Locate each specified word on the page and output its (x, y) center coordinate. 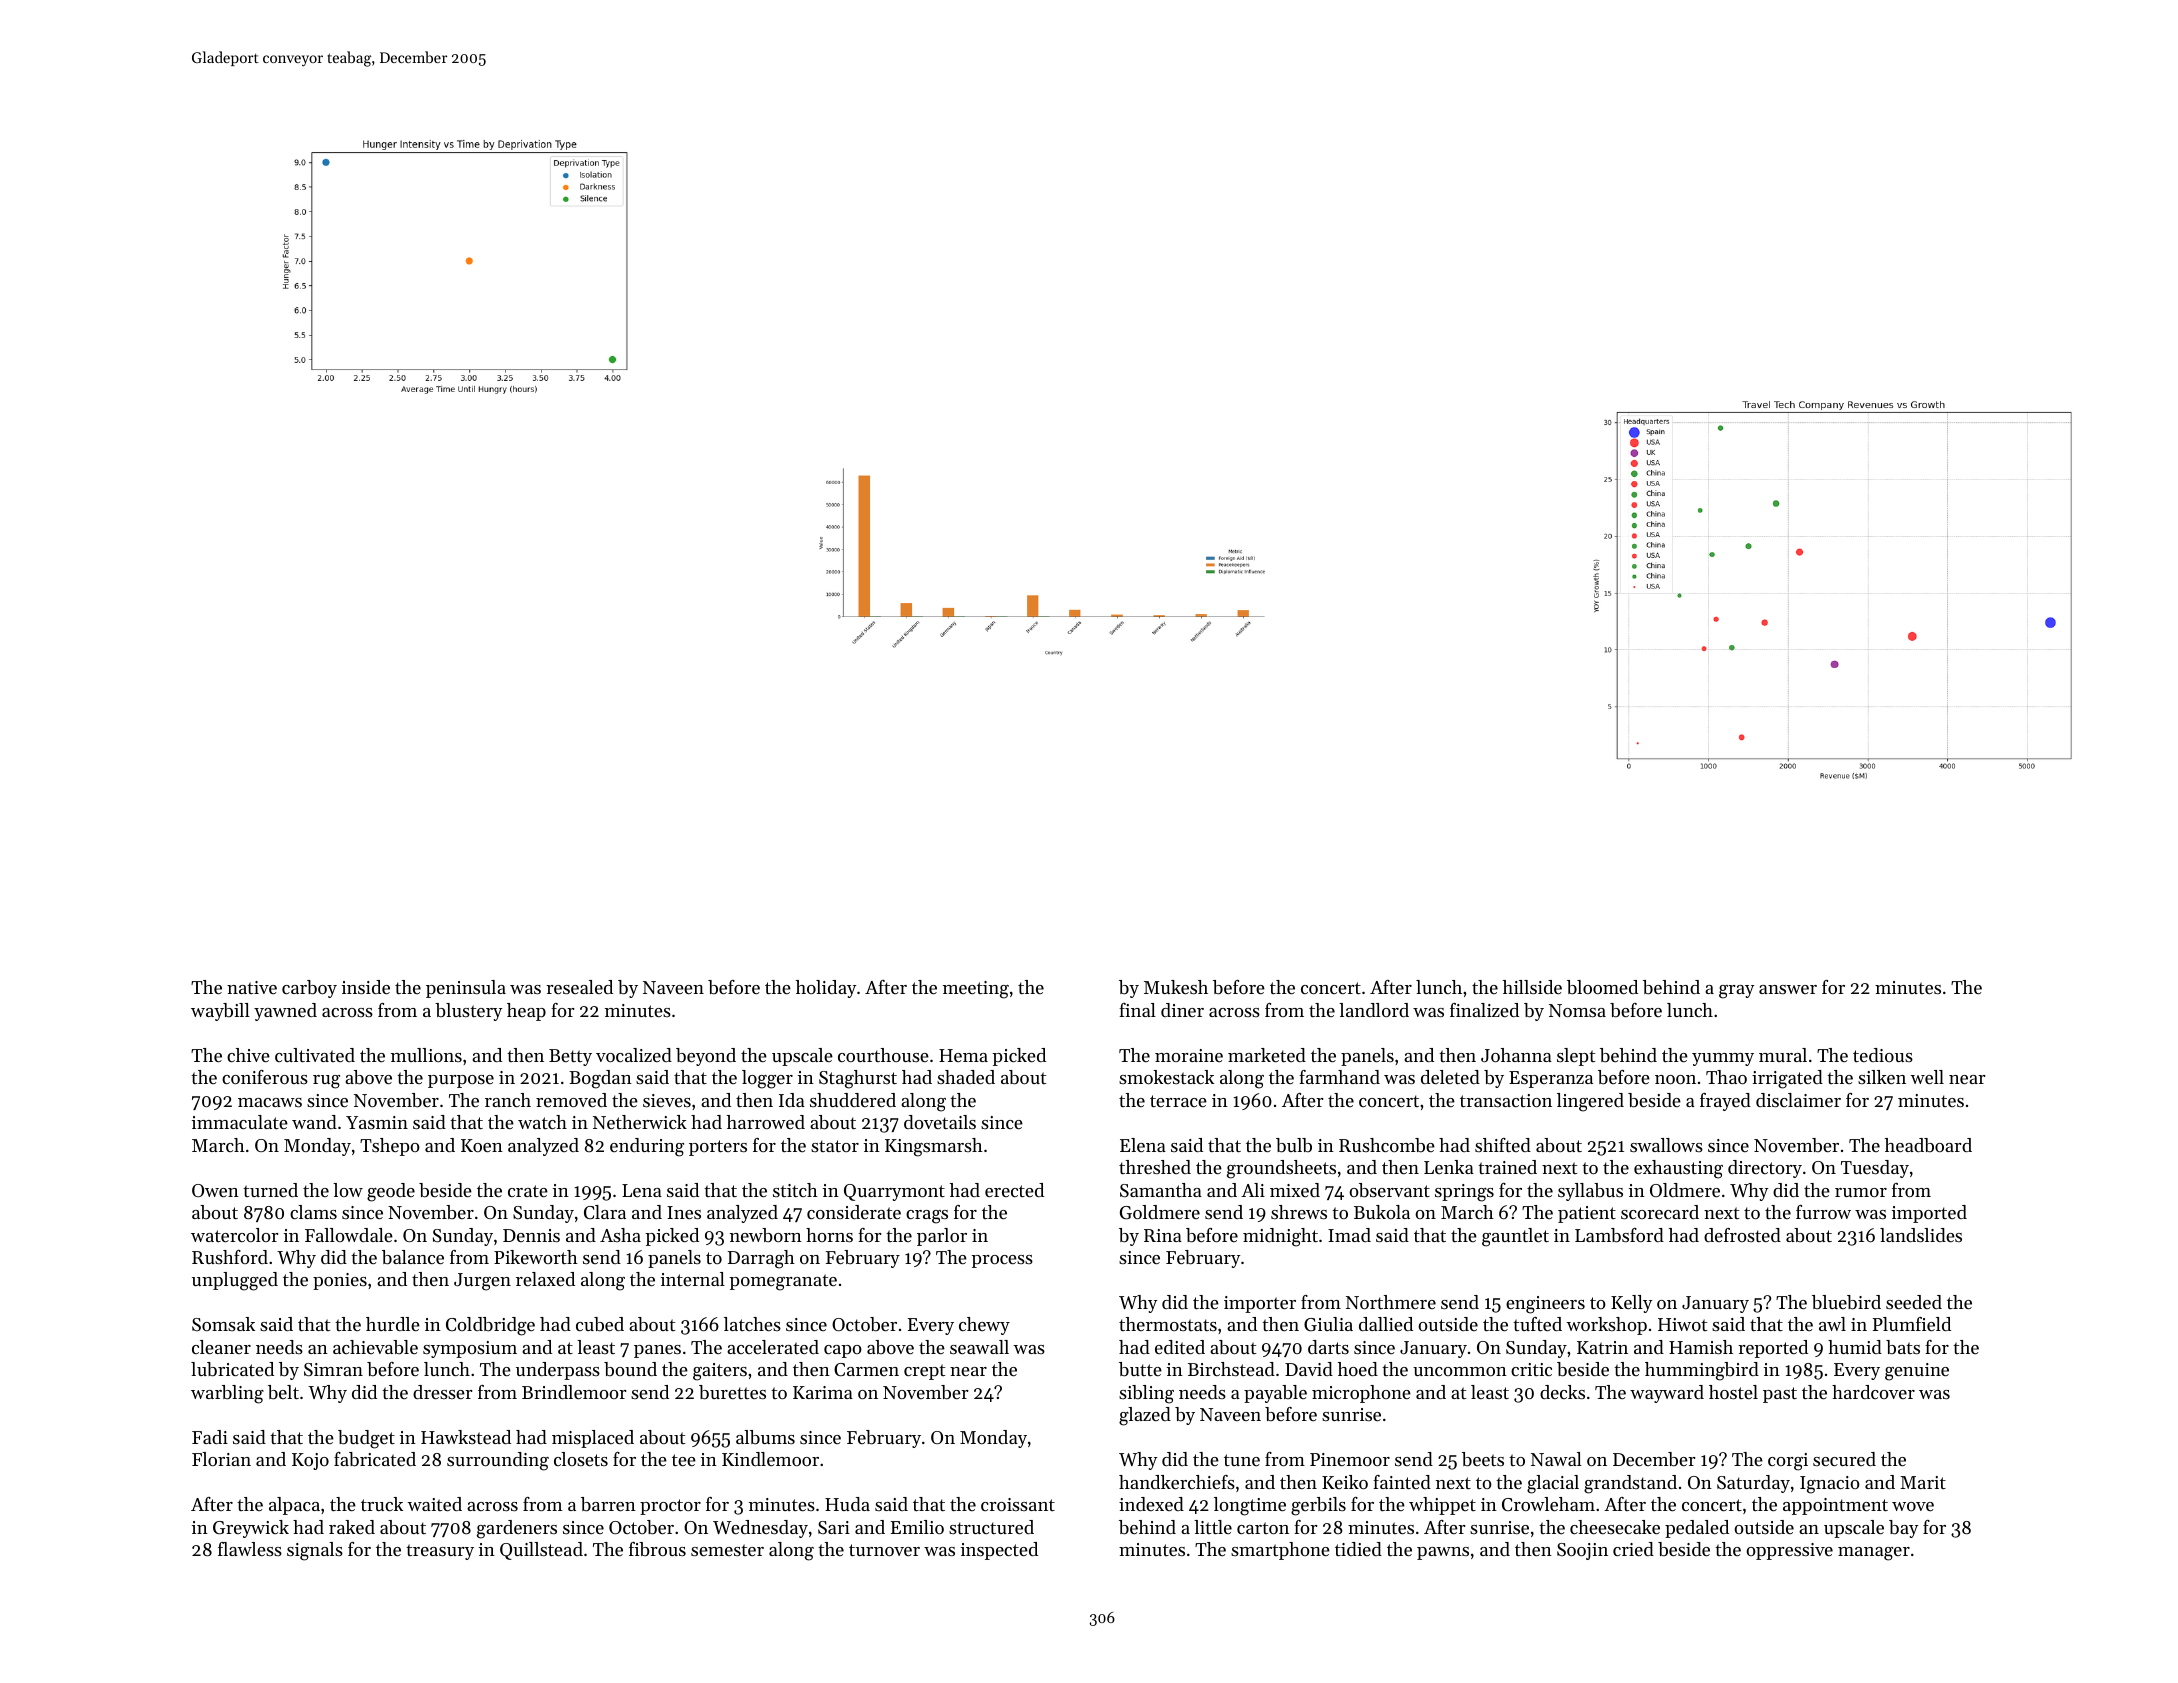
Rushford (230, 1257)
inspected (999, 1551)
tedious (1883, 1055)
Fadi (210, 1437)
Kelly (1631, 1304)
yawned (285, 1012)
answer (1788, 989)
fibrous (657, 1549)
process (1002, 1261)
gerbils (1318, 1506)
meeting (976, 990)
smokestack (1166, 1077)
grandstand (1630, 1484)
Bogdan (600, 1079)
